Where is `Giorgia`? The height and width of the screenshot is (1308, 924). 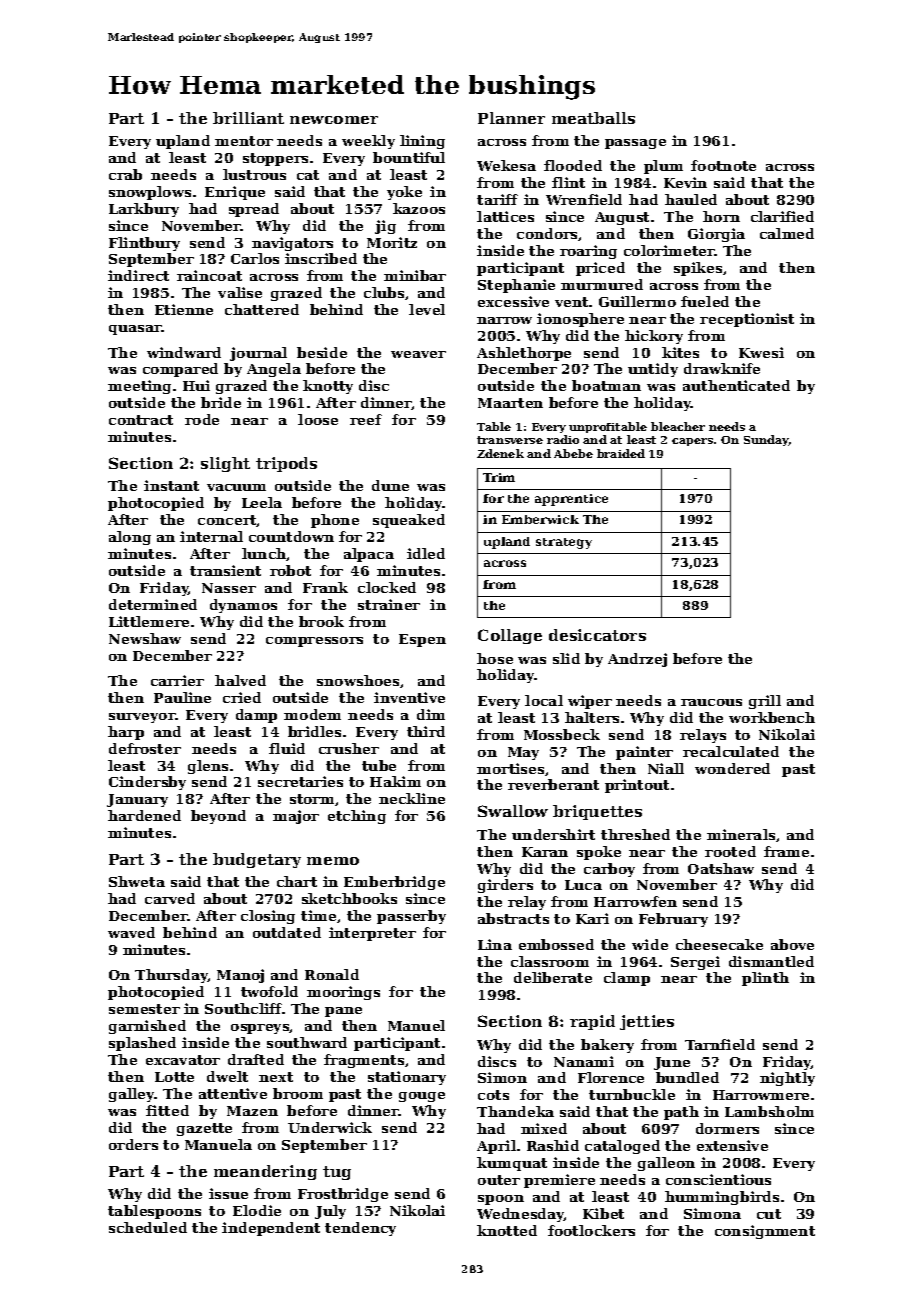
Giorgia is located at coordinates (716, 235).
